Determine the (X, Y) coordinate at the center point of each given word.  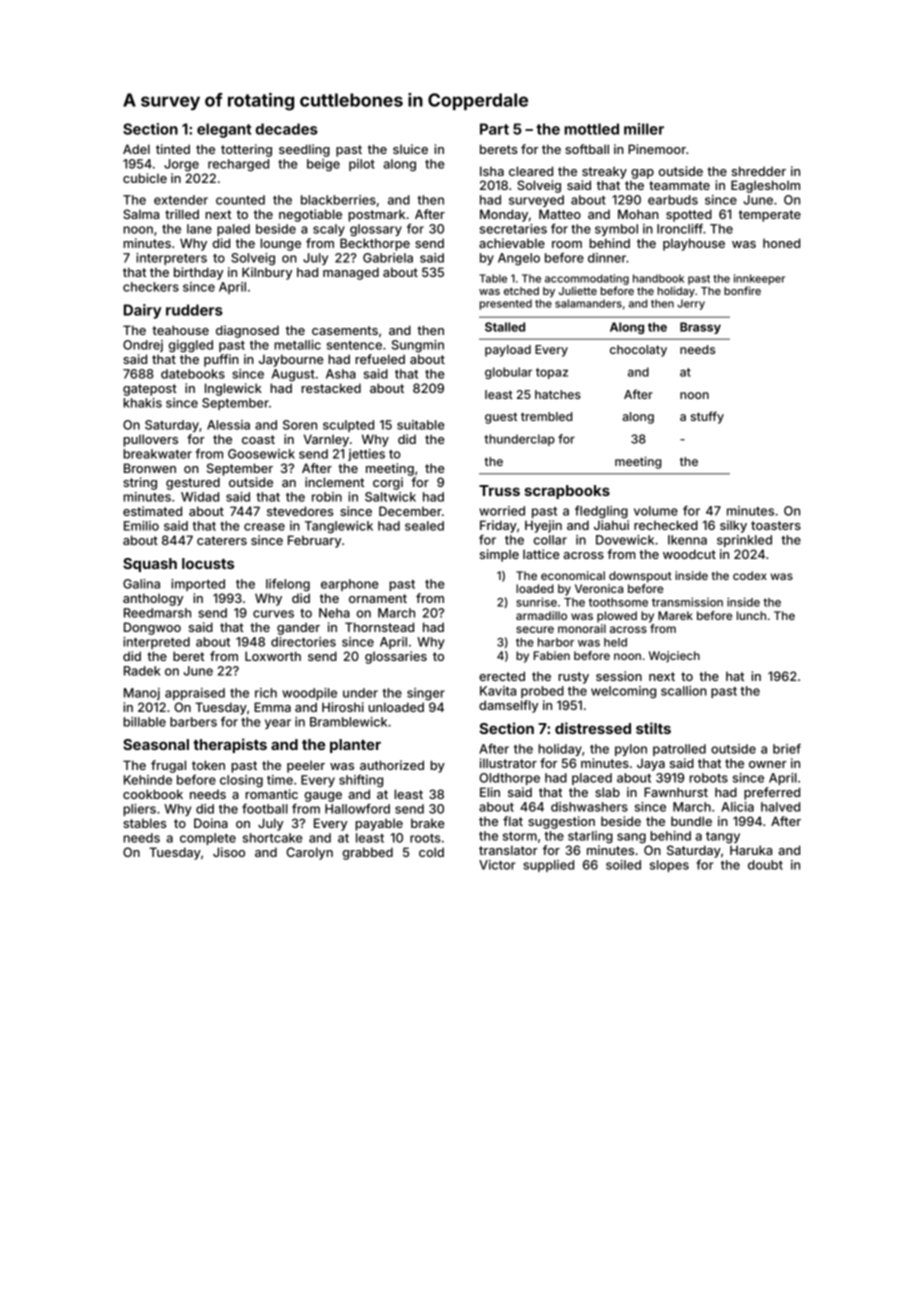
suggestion (561, 822)
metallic (297, 345)
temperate (770, 216)
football (265, 809)
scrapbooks (567, 492)
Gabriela (388, 258)
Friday (498, 526)
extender (181, 200)
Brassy (700, 328)
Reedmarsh (157, 613)
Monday (504, 215)
